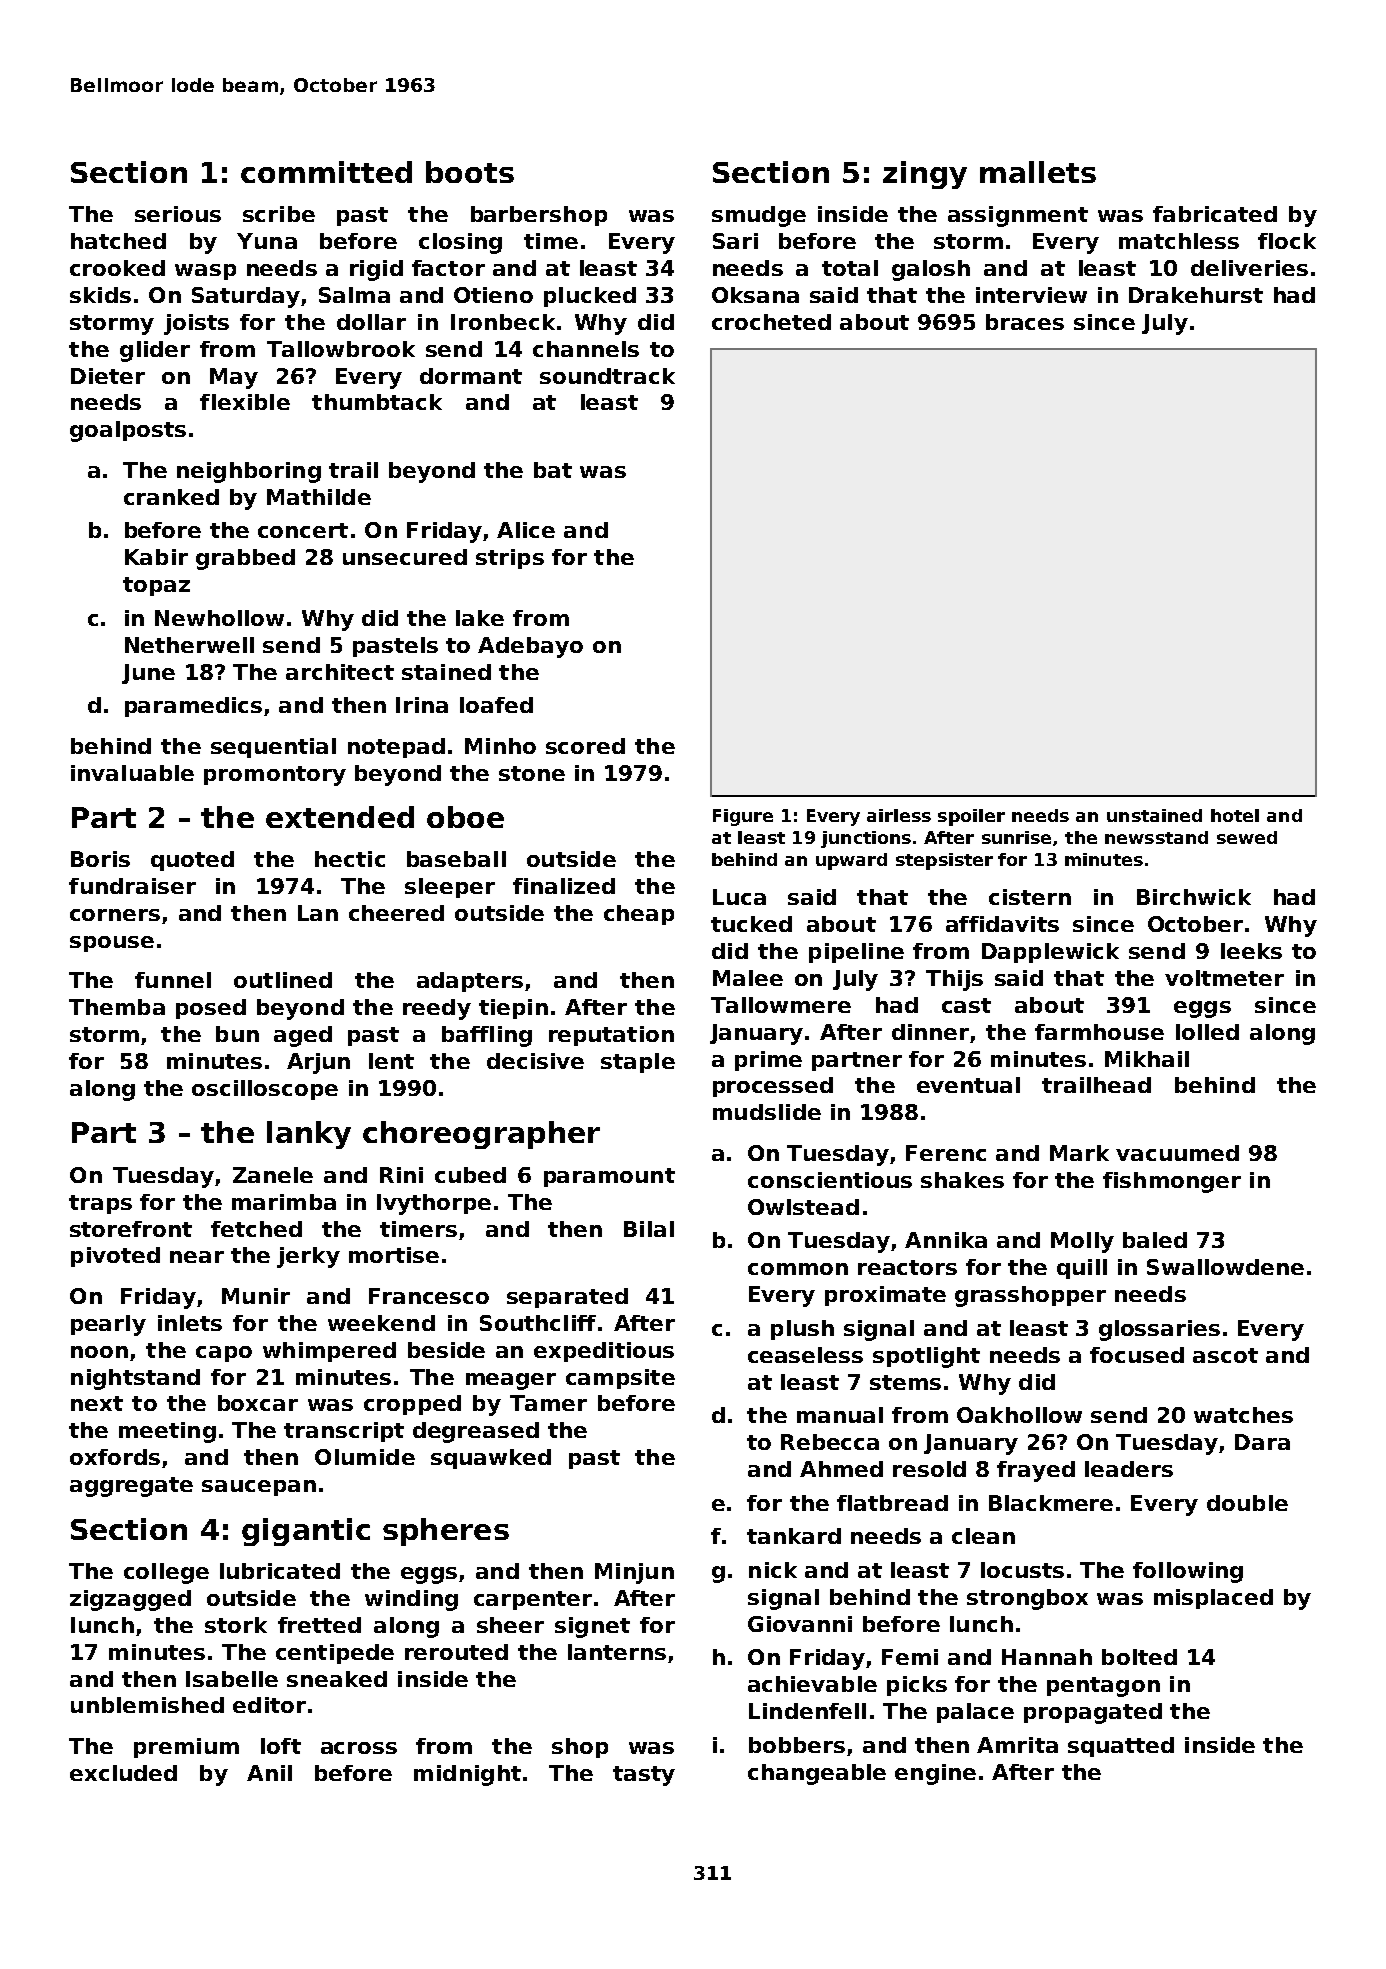 The height and width of the document is (1969, 1386). Describe the element at coordinates (800, 1624) in the document. I see `Giovanni` at that location.
